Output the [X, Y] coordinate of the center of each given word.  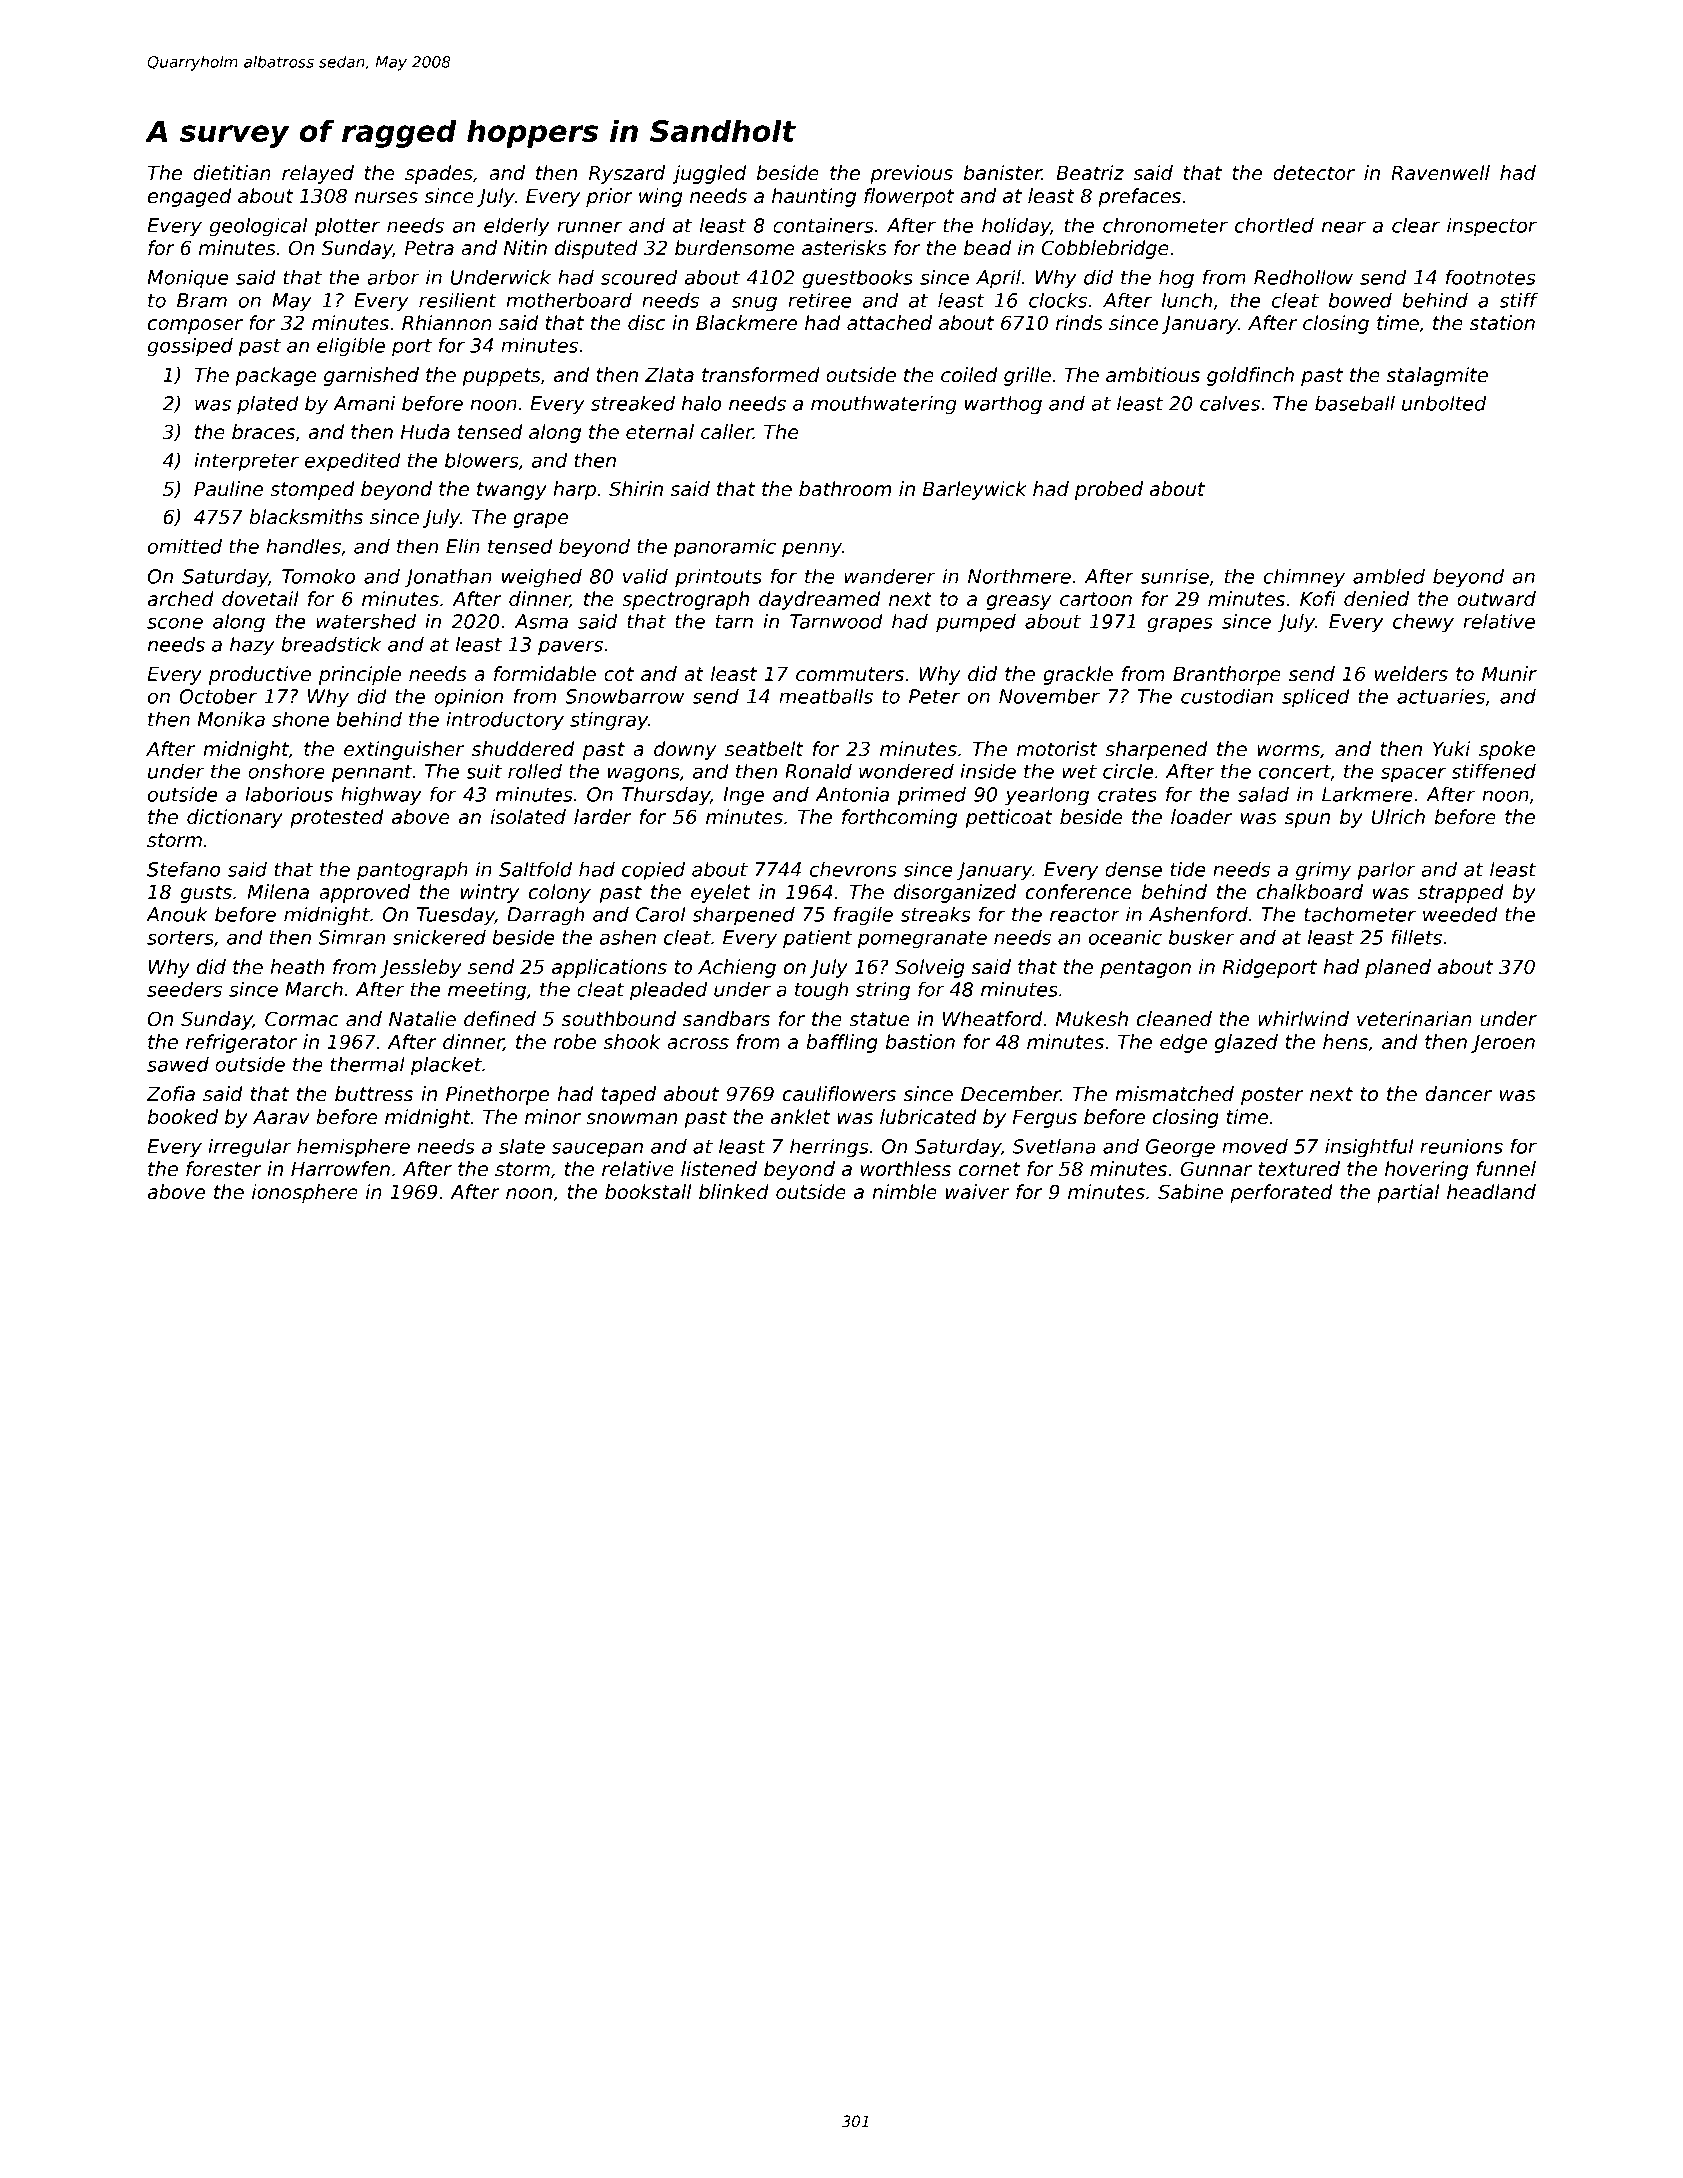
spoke [1507, 750]
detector [1314, 173]
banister [1003, 173]
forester [224, 1169]
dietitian [232, 173]
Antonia [852, 794]
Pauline [228, 489]
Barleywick [975, 490]
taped [628, 1095]
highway [381, 796]
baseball [1355, 403]
